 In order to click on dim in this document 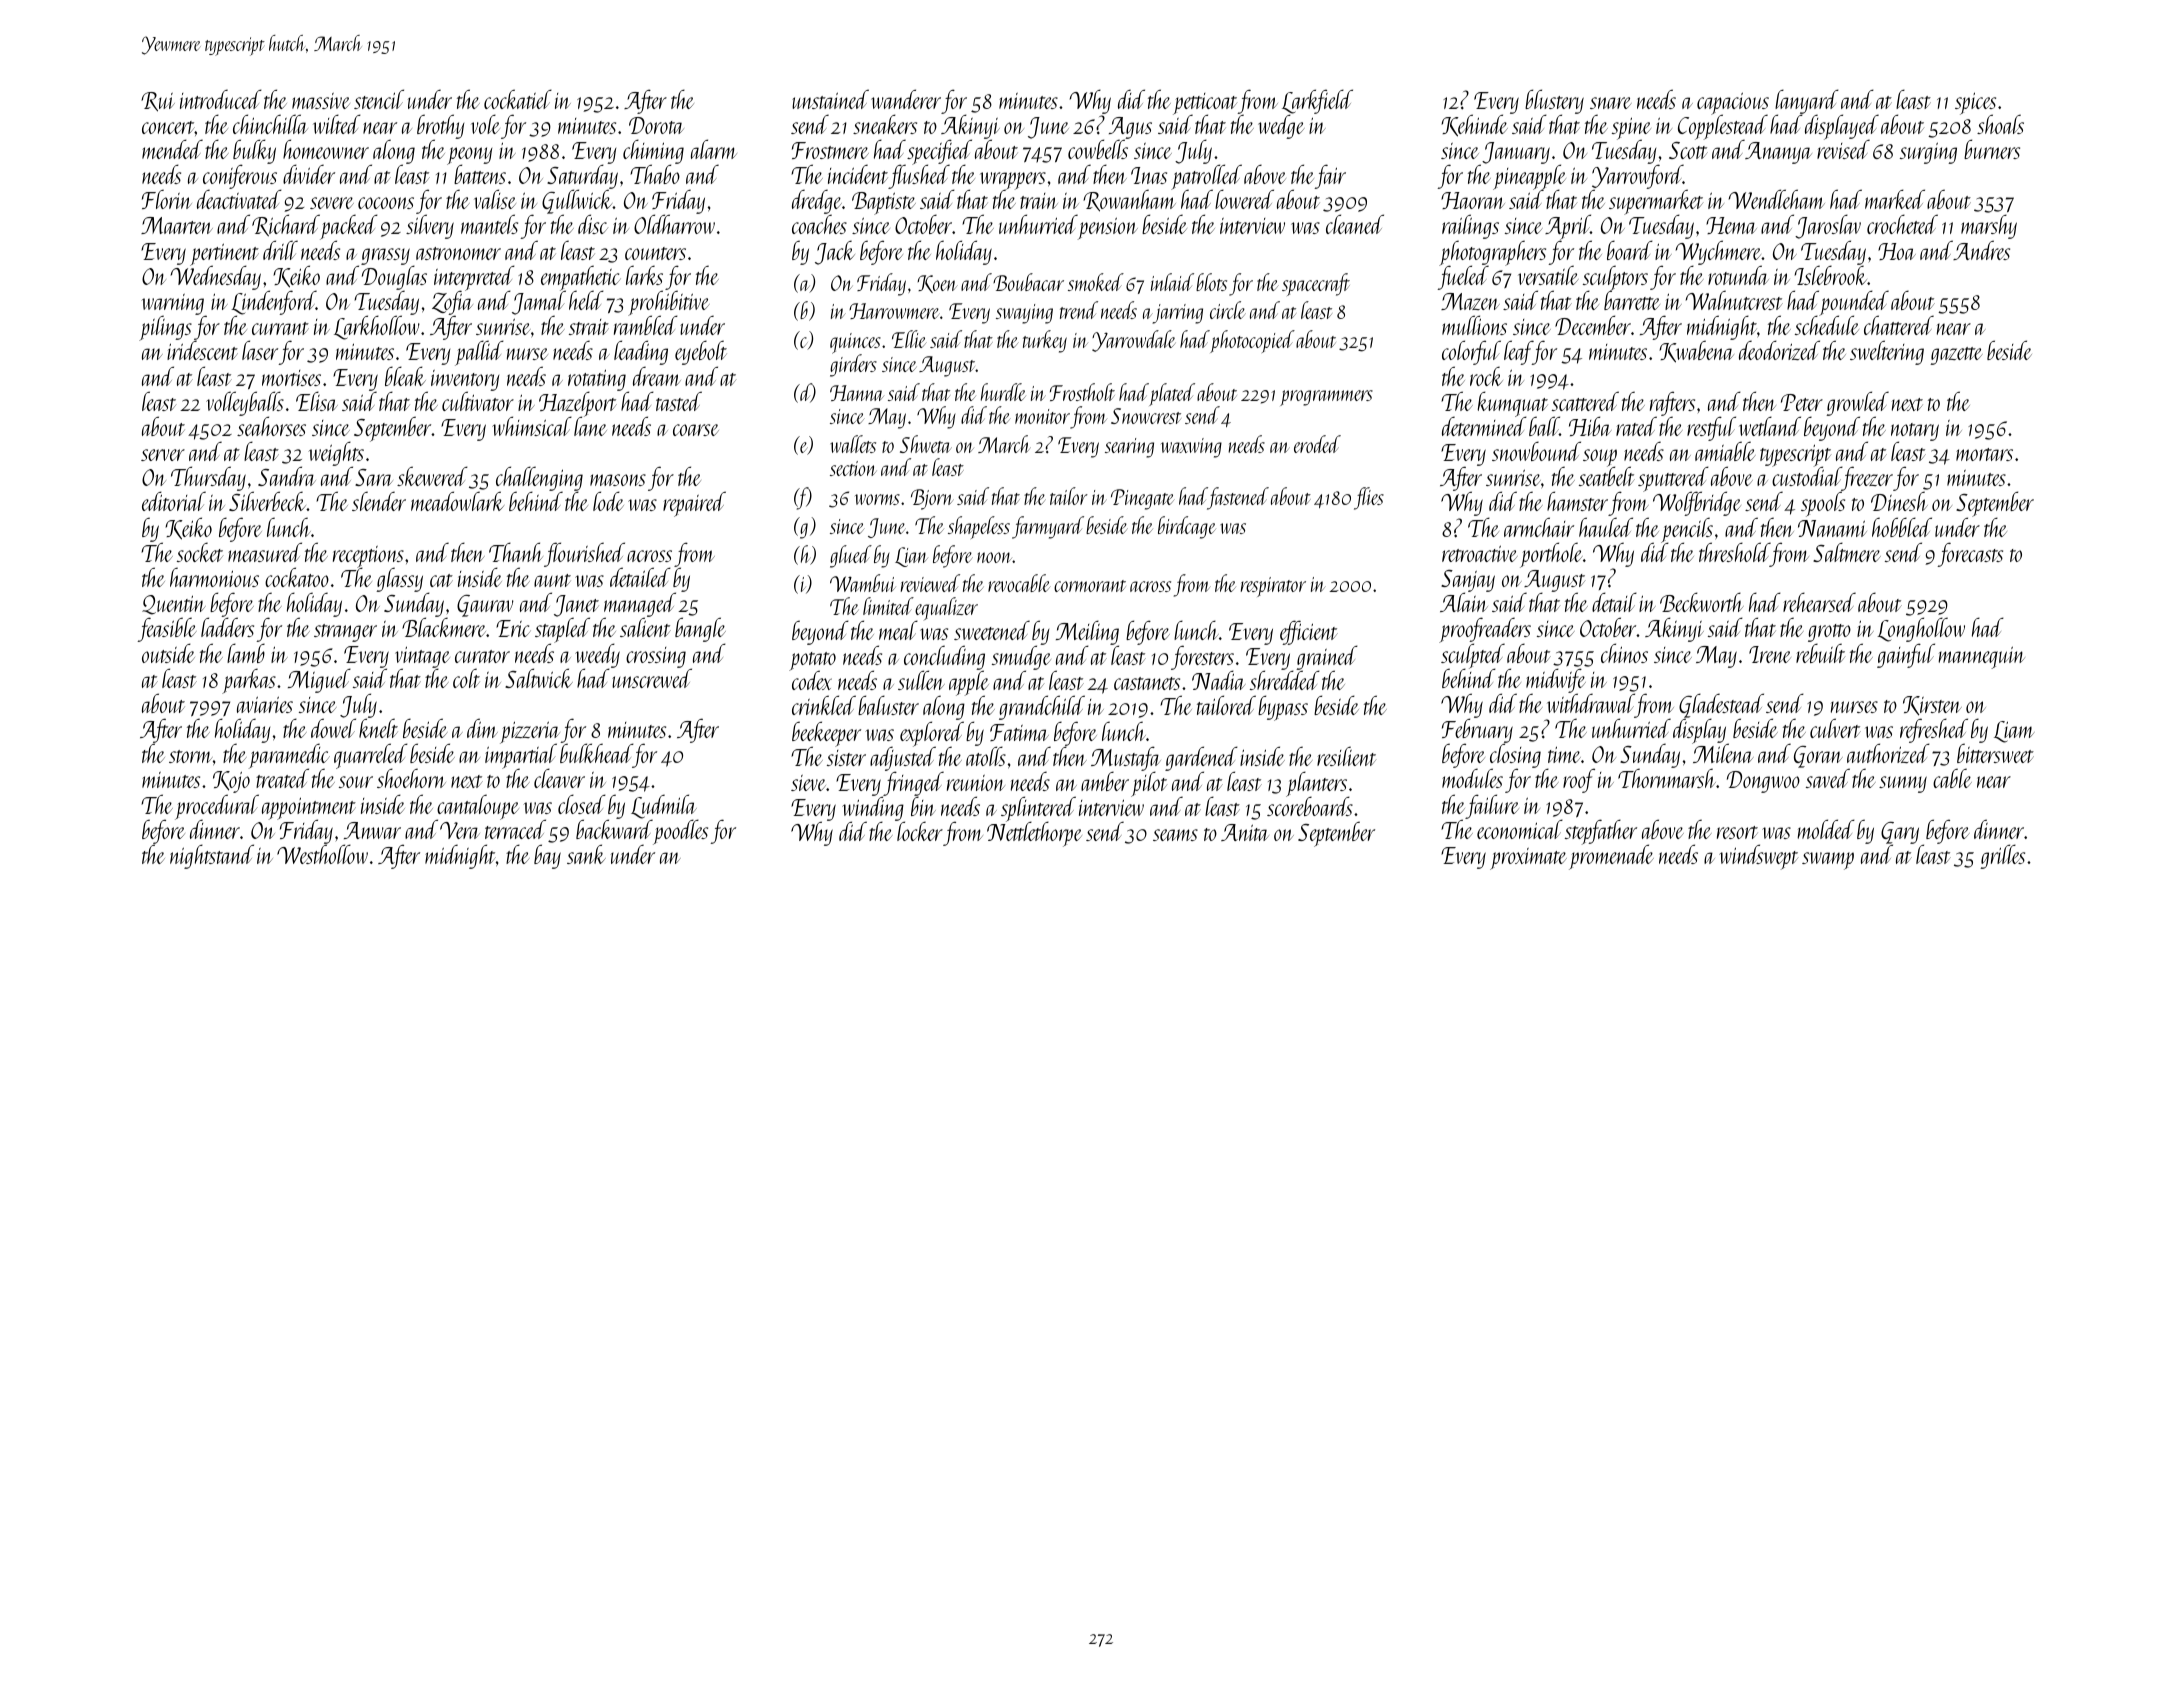, I will do `click(482, 728)`.
